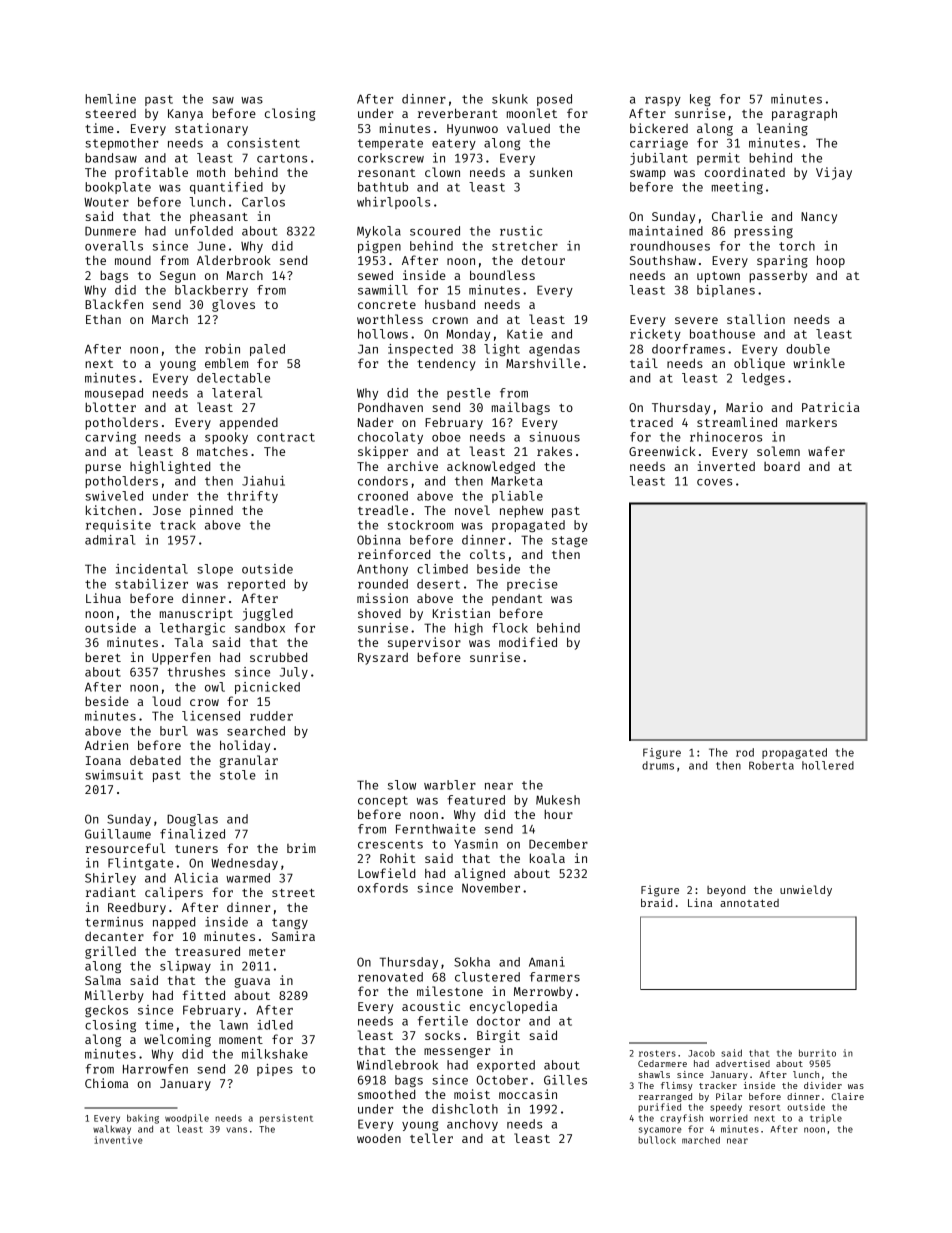 This document has height=1233, width=952. I want to click on unwieldy, so click(806, 890).
